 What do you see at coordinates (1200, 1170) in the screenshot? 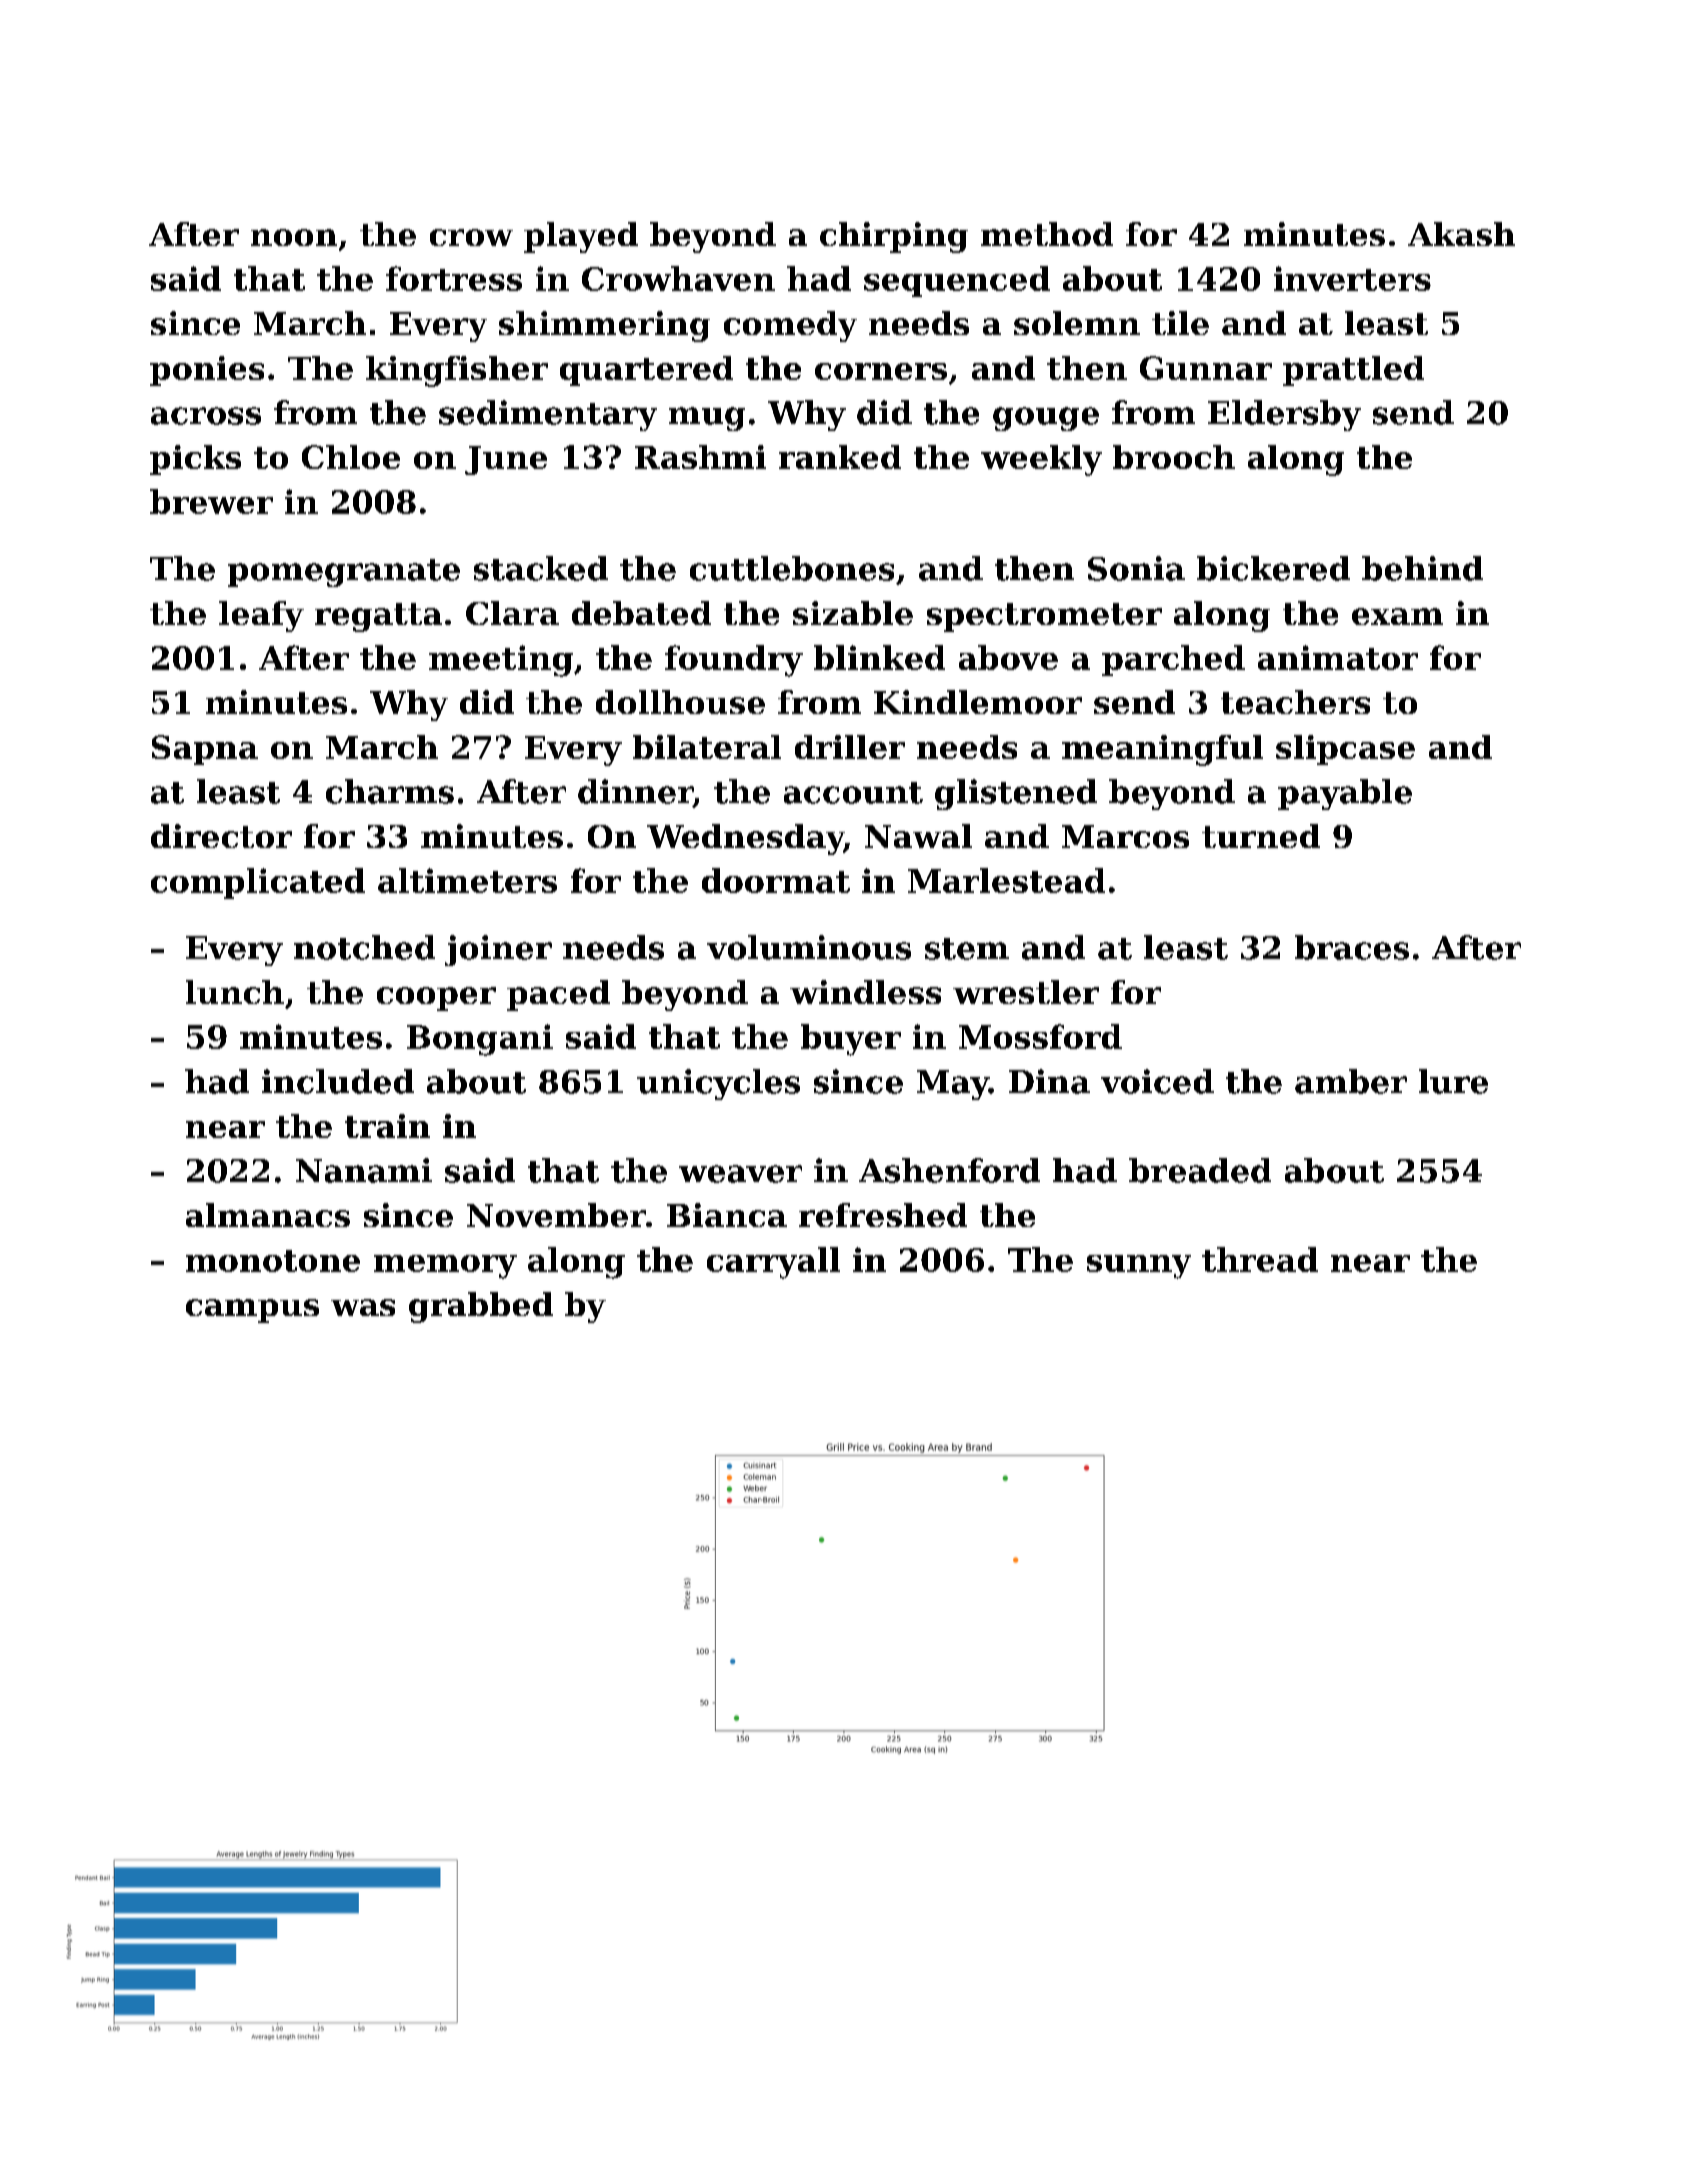
I see `breaded` at bounding box center [1200, 1170].
